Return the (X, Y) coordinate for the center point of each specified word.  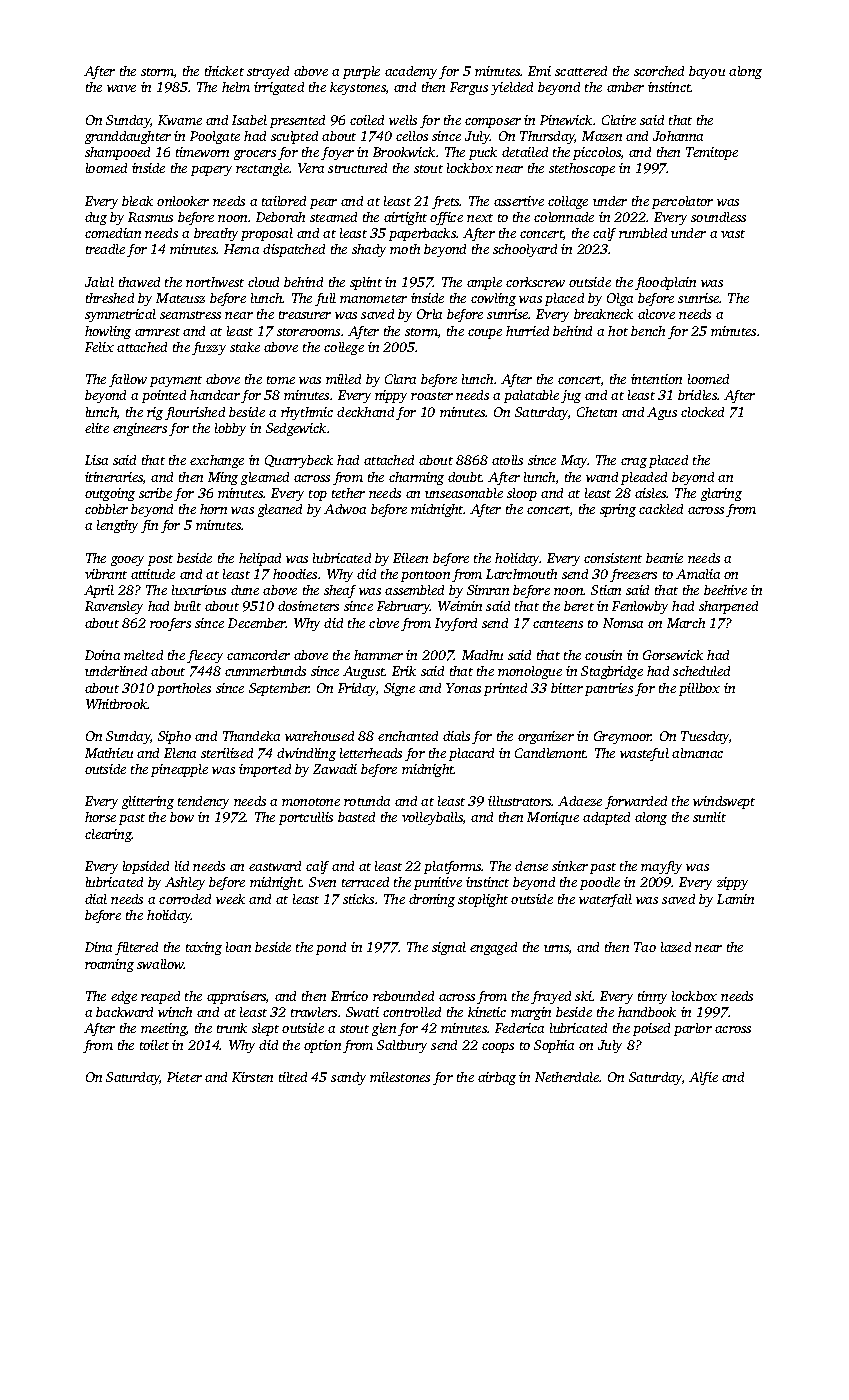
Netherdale (567, 1077)
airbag (497, 1078)
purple (361, 72)
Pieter (184, 1077)
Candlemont (550, 753)
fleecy (205, 656)
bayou (707, 72)
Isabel (249, 120)
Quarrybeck (299, 461)
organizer (546, 737)
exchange (217, 461)
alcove (656, 314)
